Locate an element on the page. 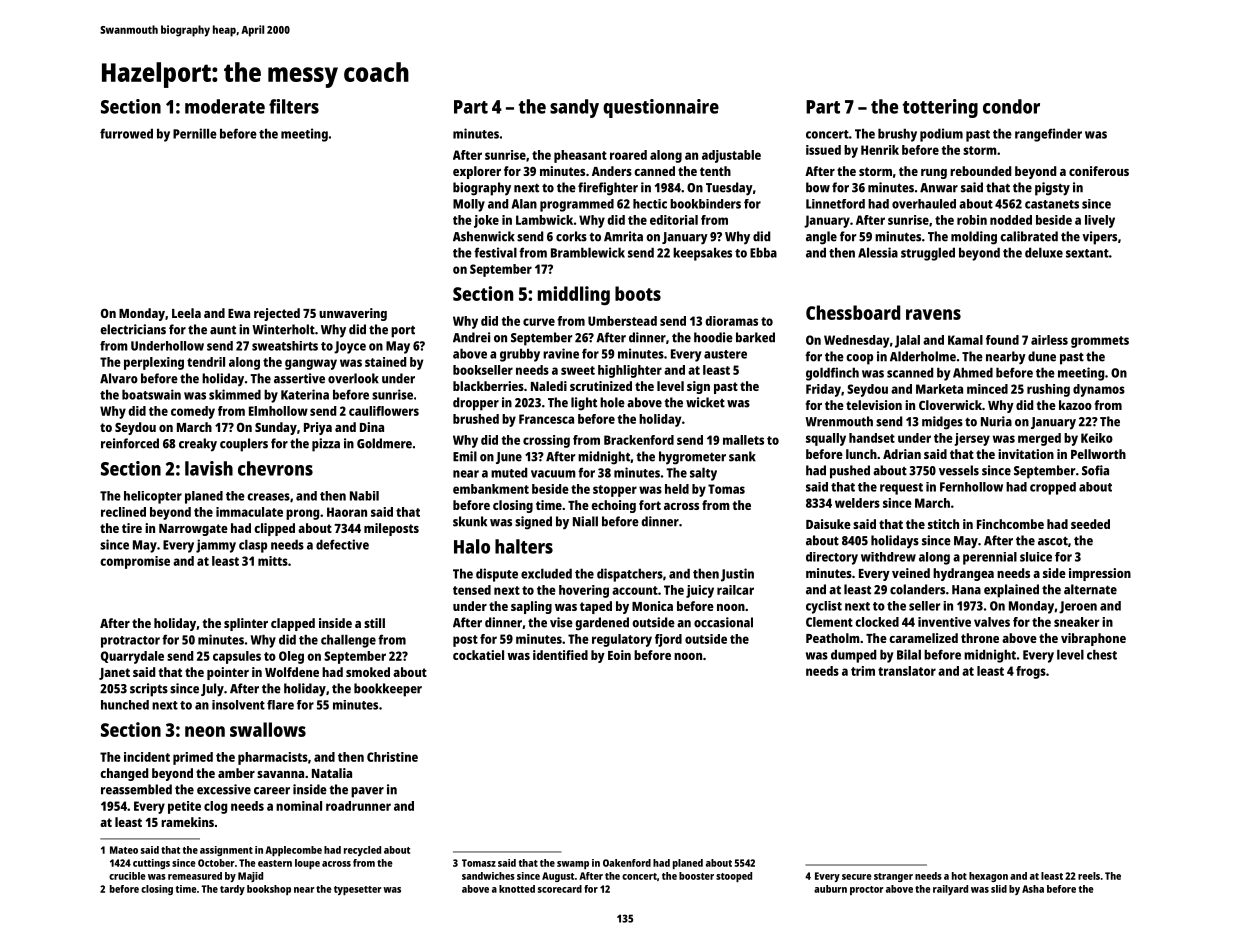 The width and height of the document is (1233, 952). compromise is located at coordinates (135, 562).
